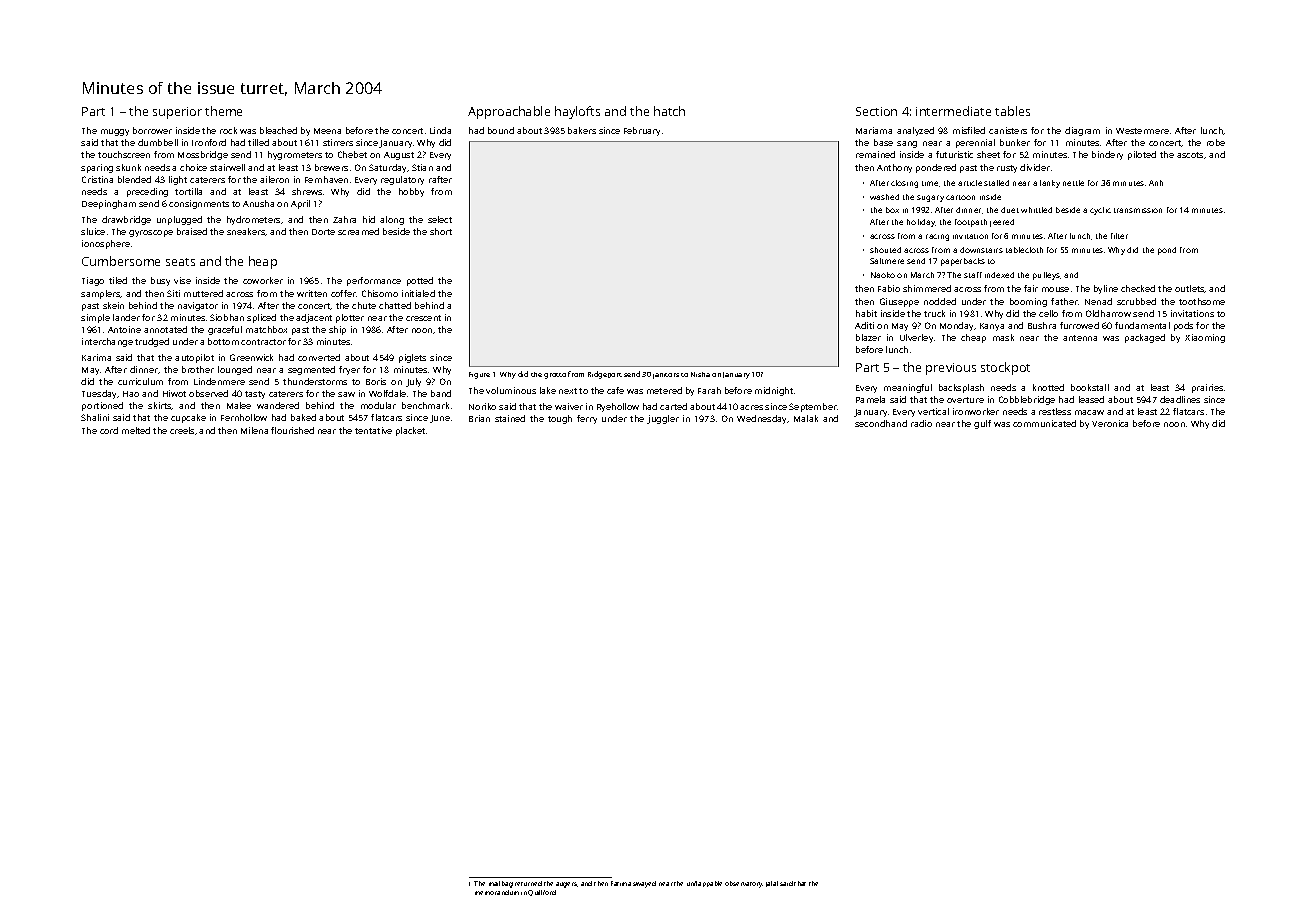  Describe the element at coordinates (1110, 423) in the image. I see `Veronica` at that location.
